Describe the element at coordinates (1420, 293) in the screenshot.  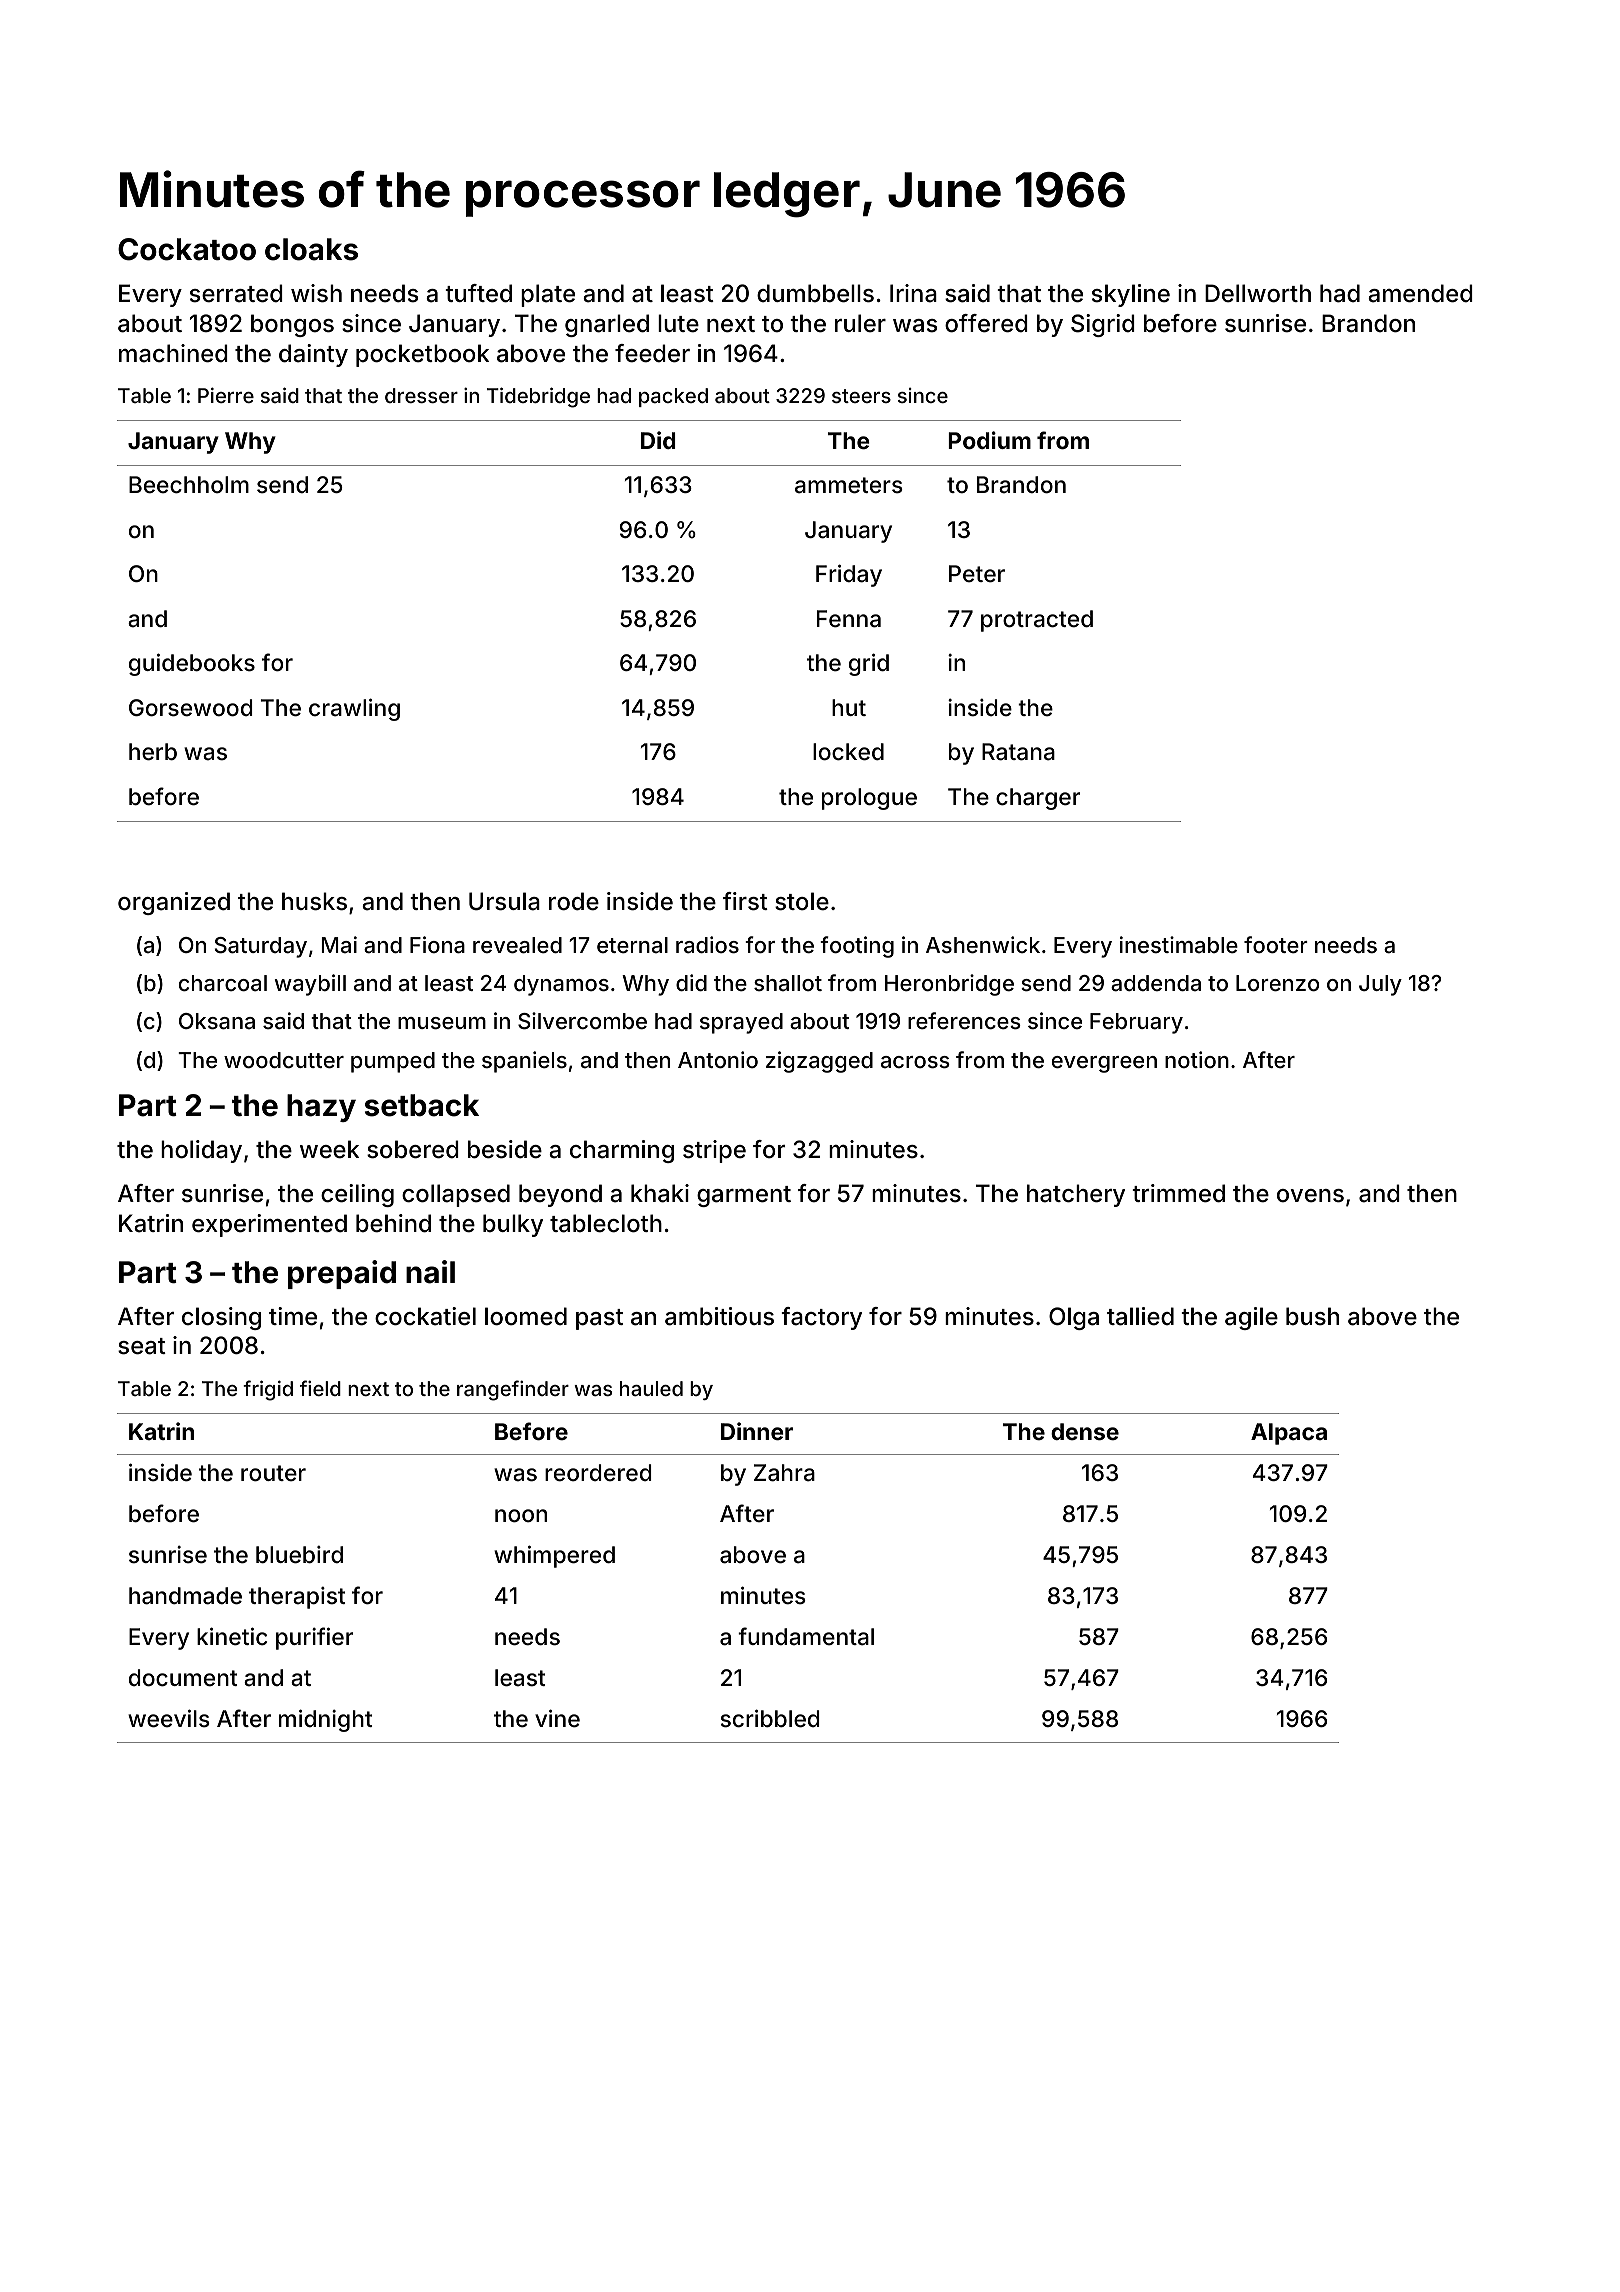
I see `amended` at that location.
